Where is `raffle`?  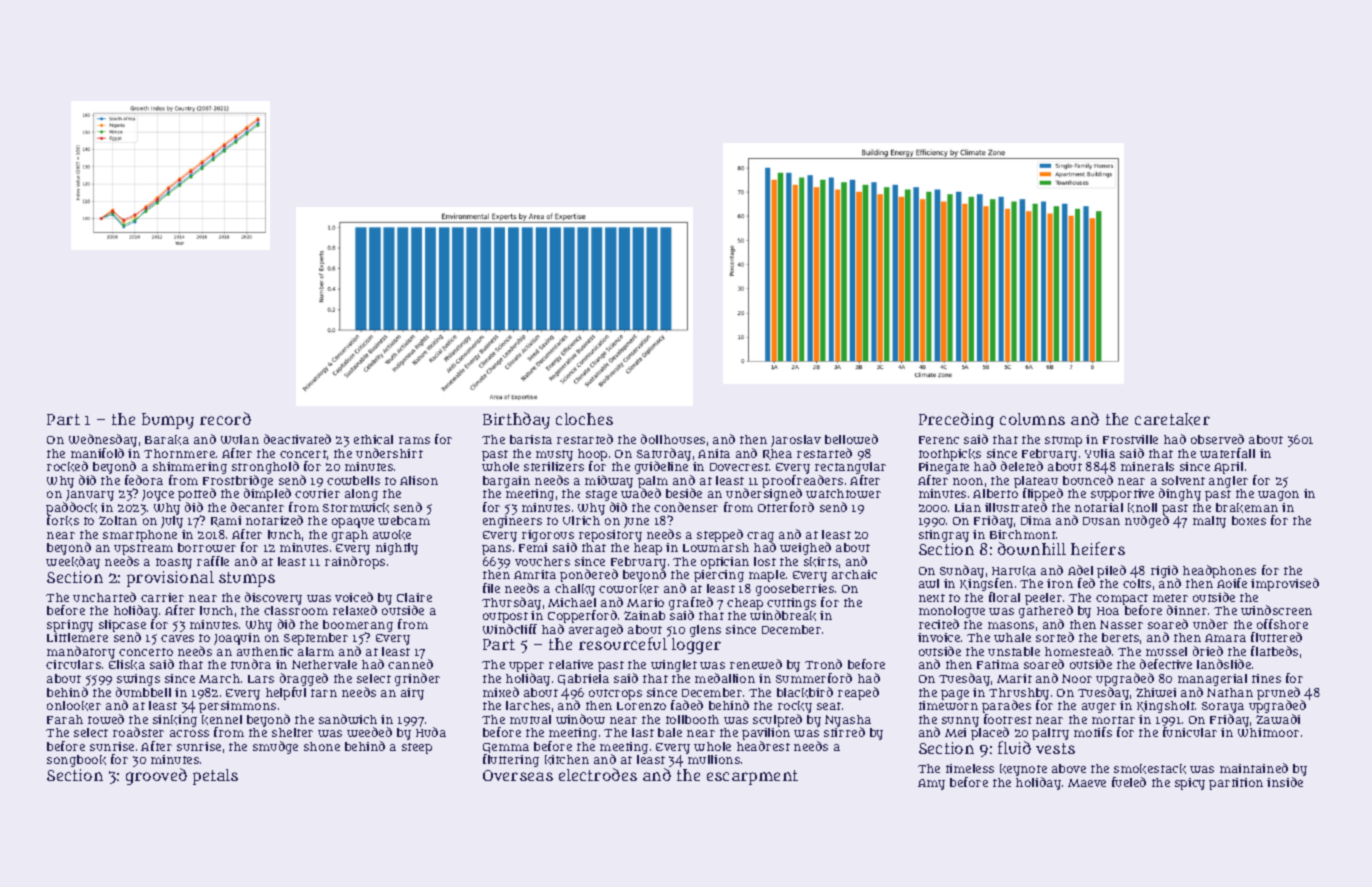 raffle is located at coordinates (213, 561).
